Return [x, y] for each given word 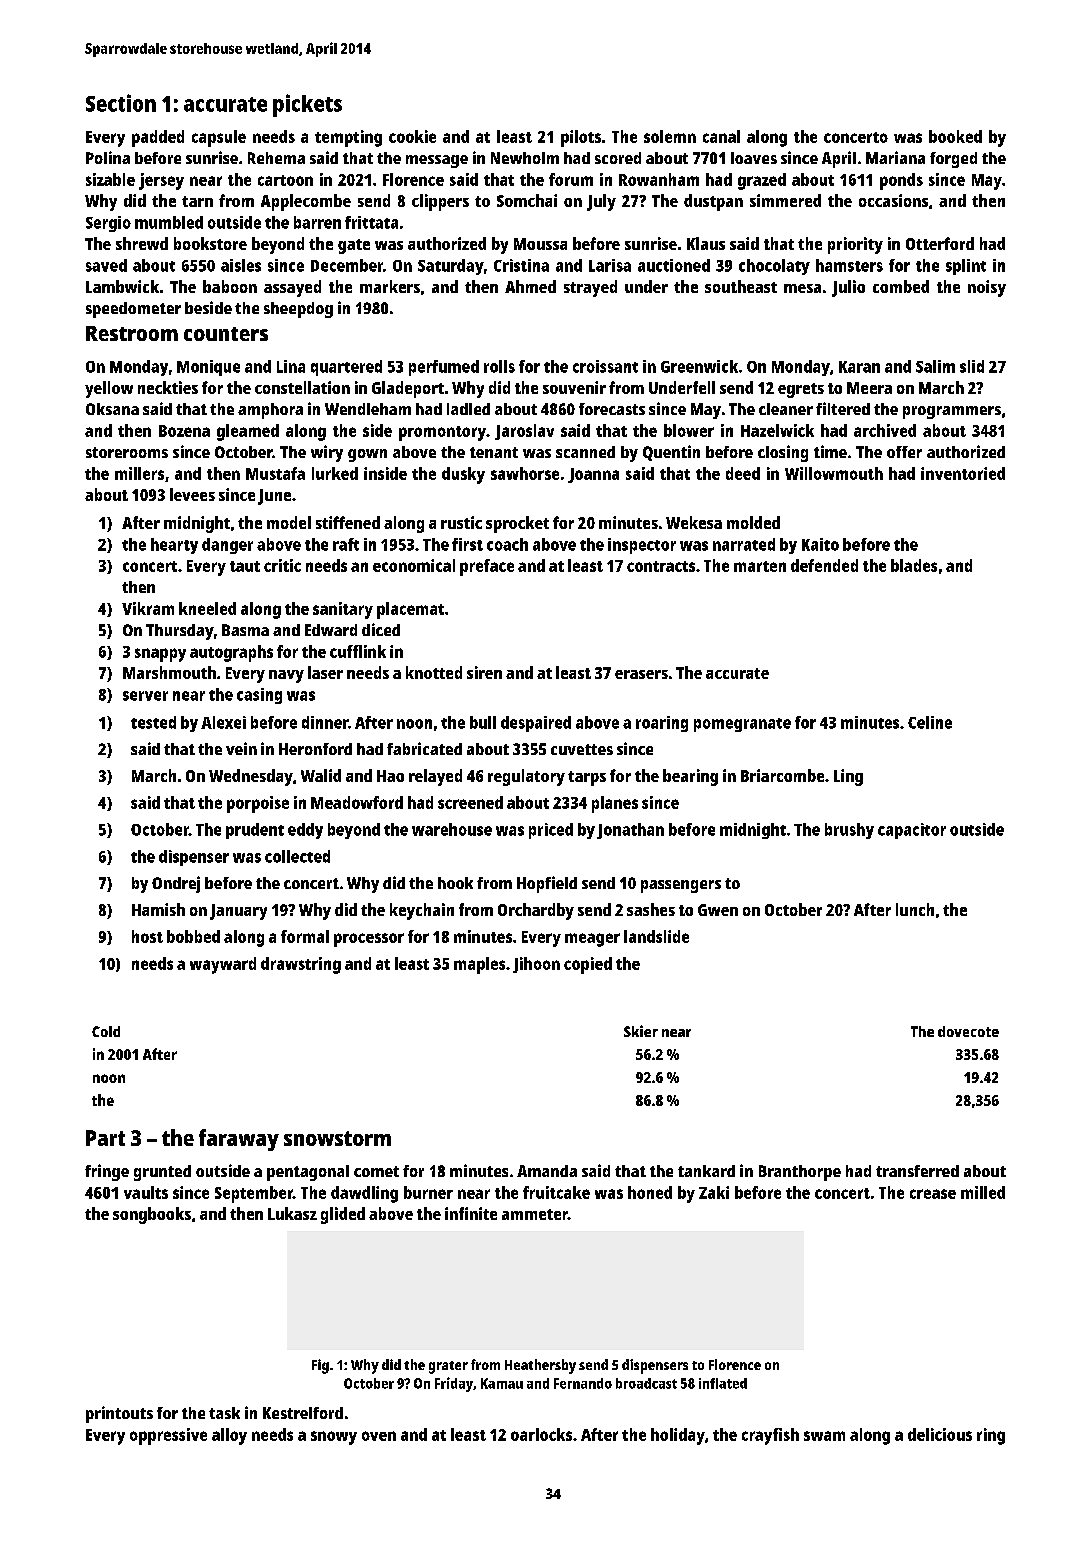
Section [121, 103]
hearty [174, 546]
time [830, 451]
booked [955, 136]
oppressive [168, 1436]
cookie [412, 136]
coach [507, 544]
